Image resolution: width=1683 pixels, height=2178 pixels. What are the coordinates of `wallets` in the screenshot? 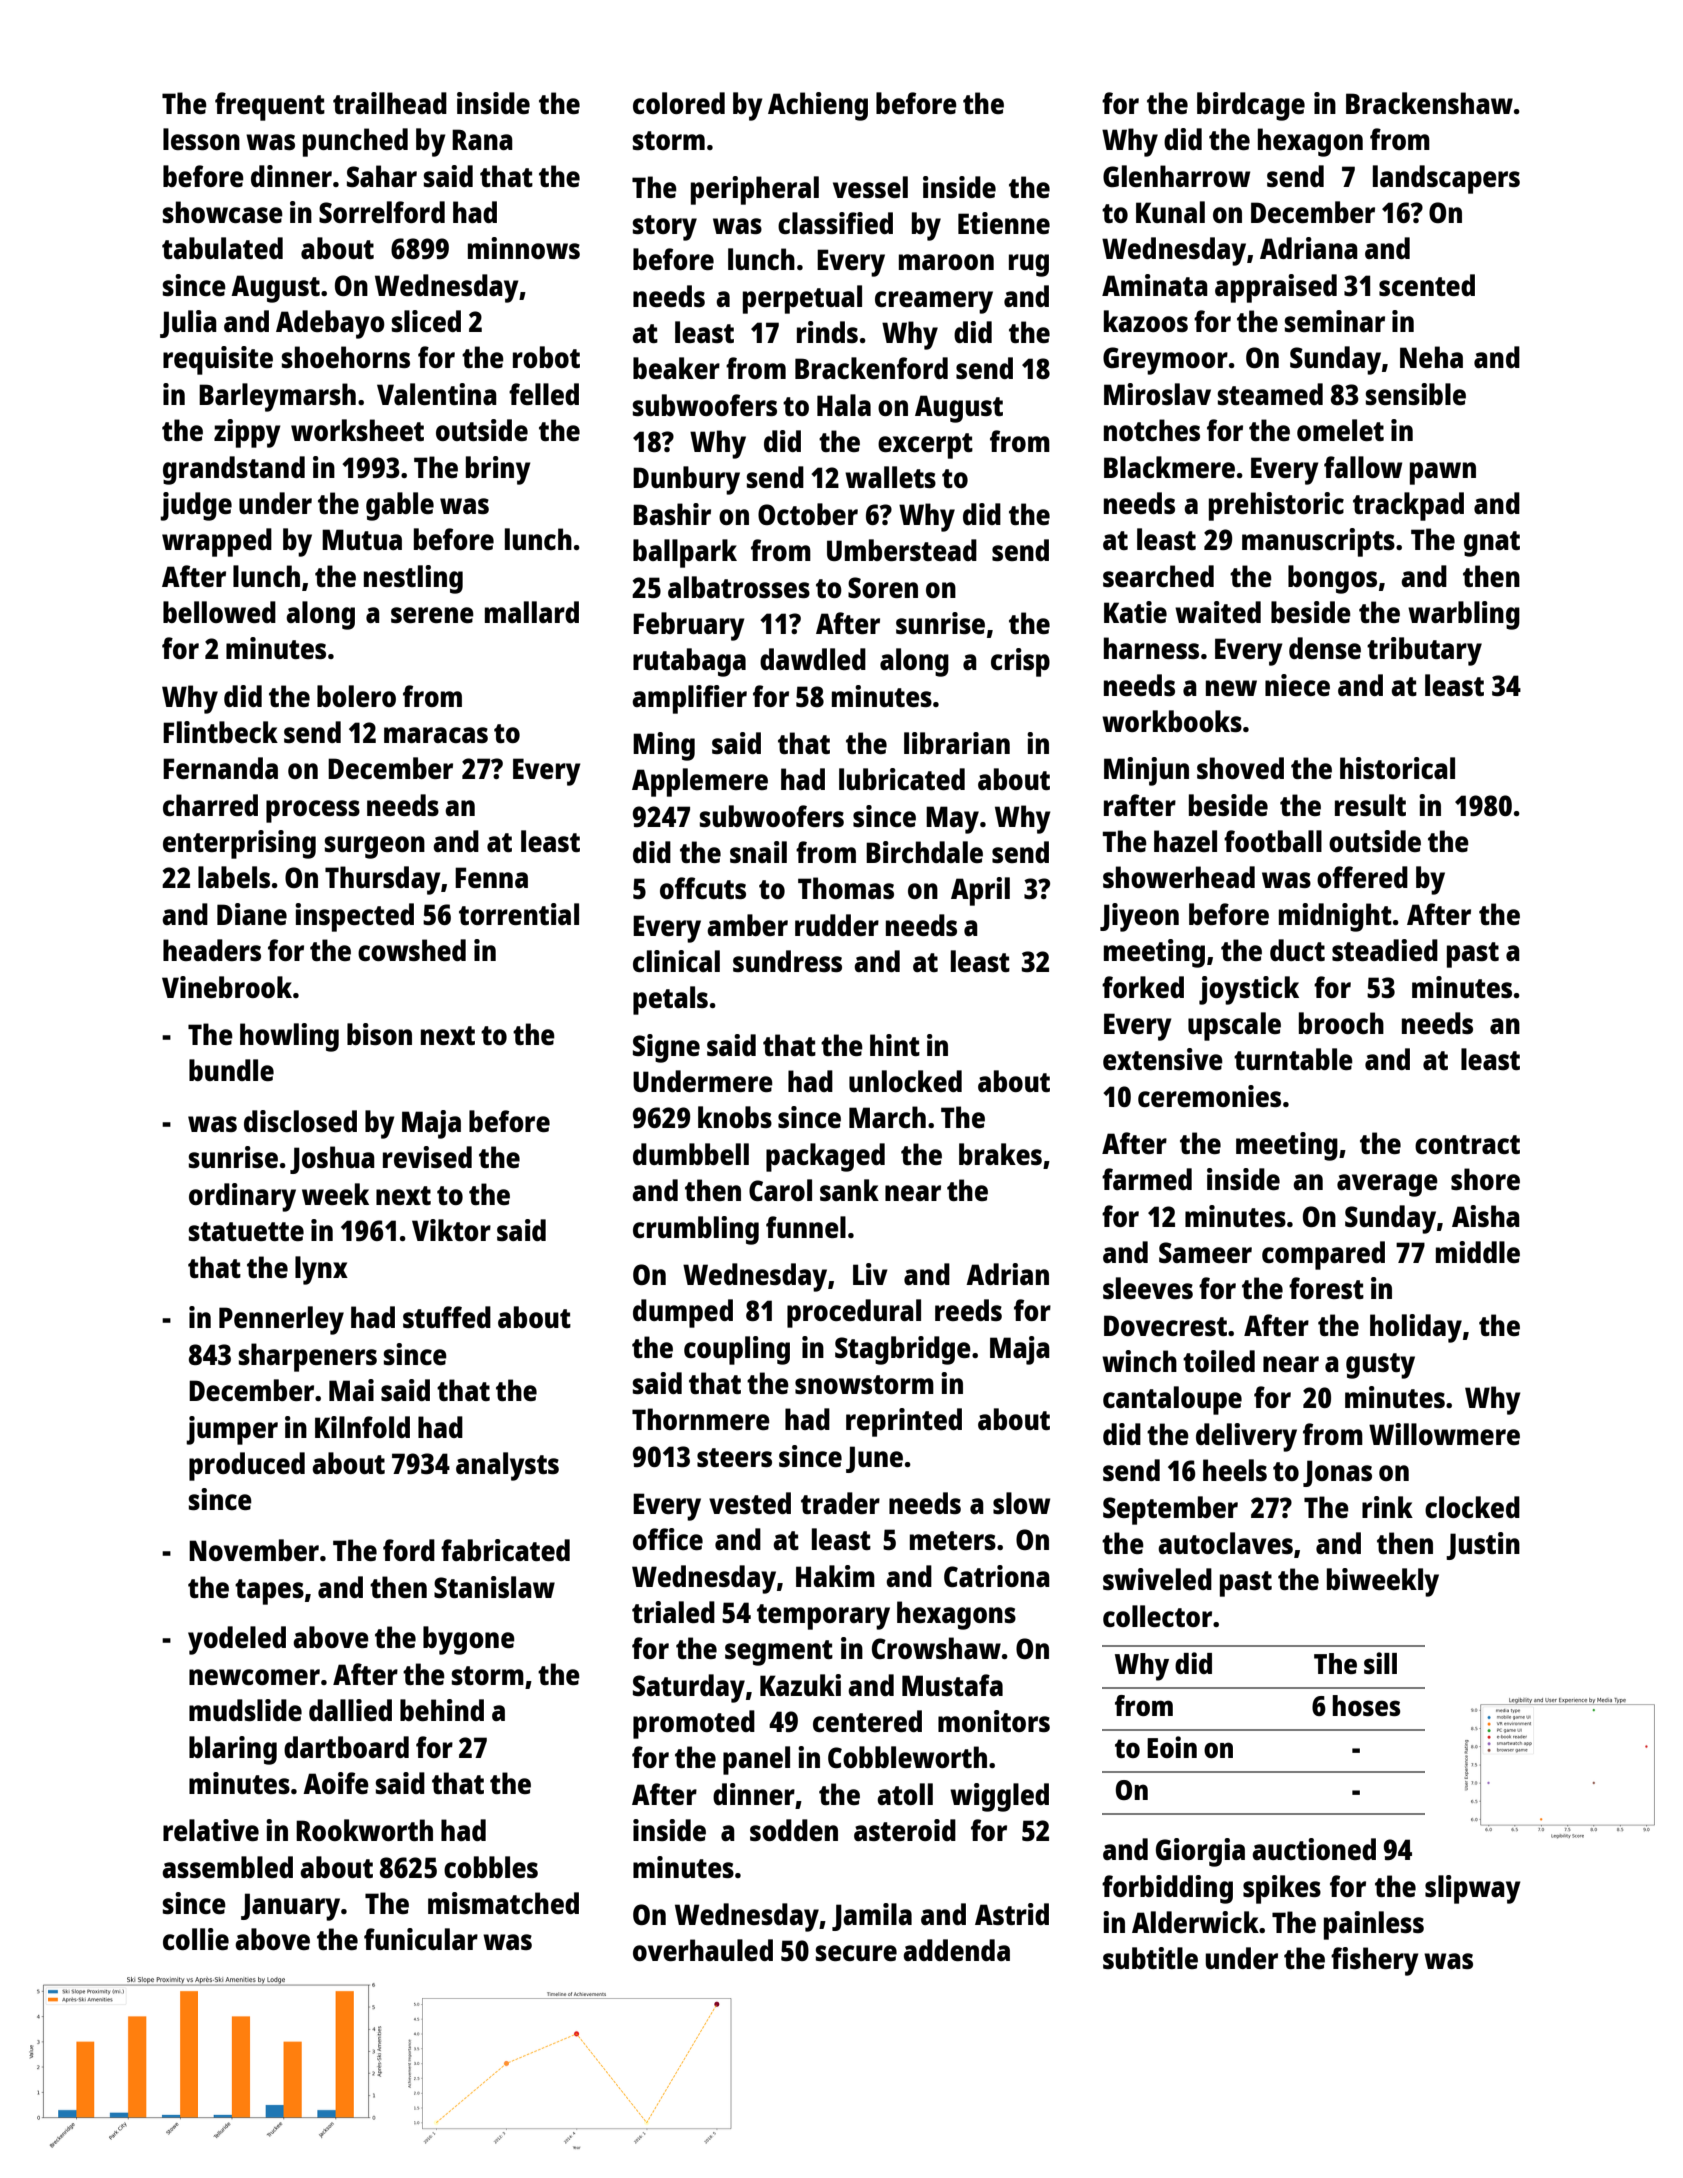 It's located at (890, 477).
